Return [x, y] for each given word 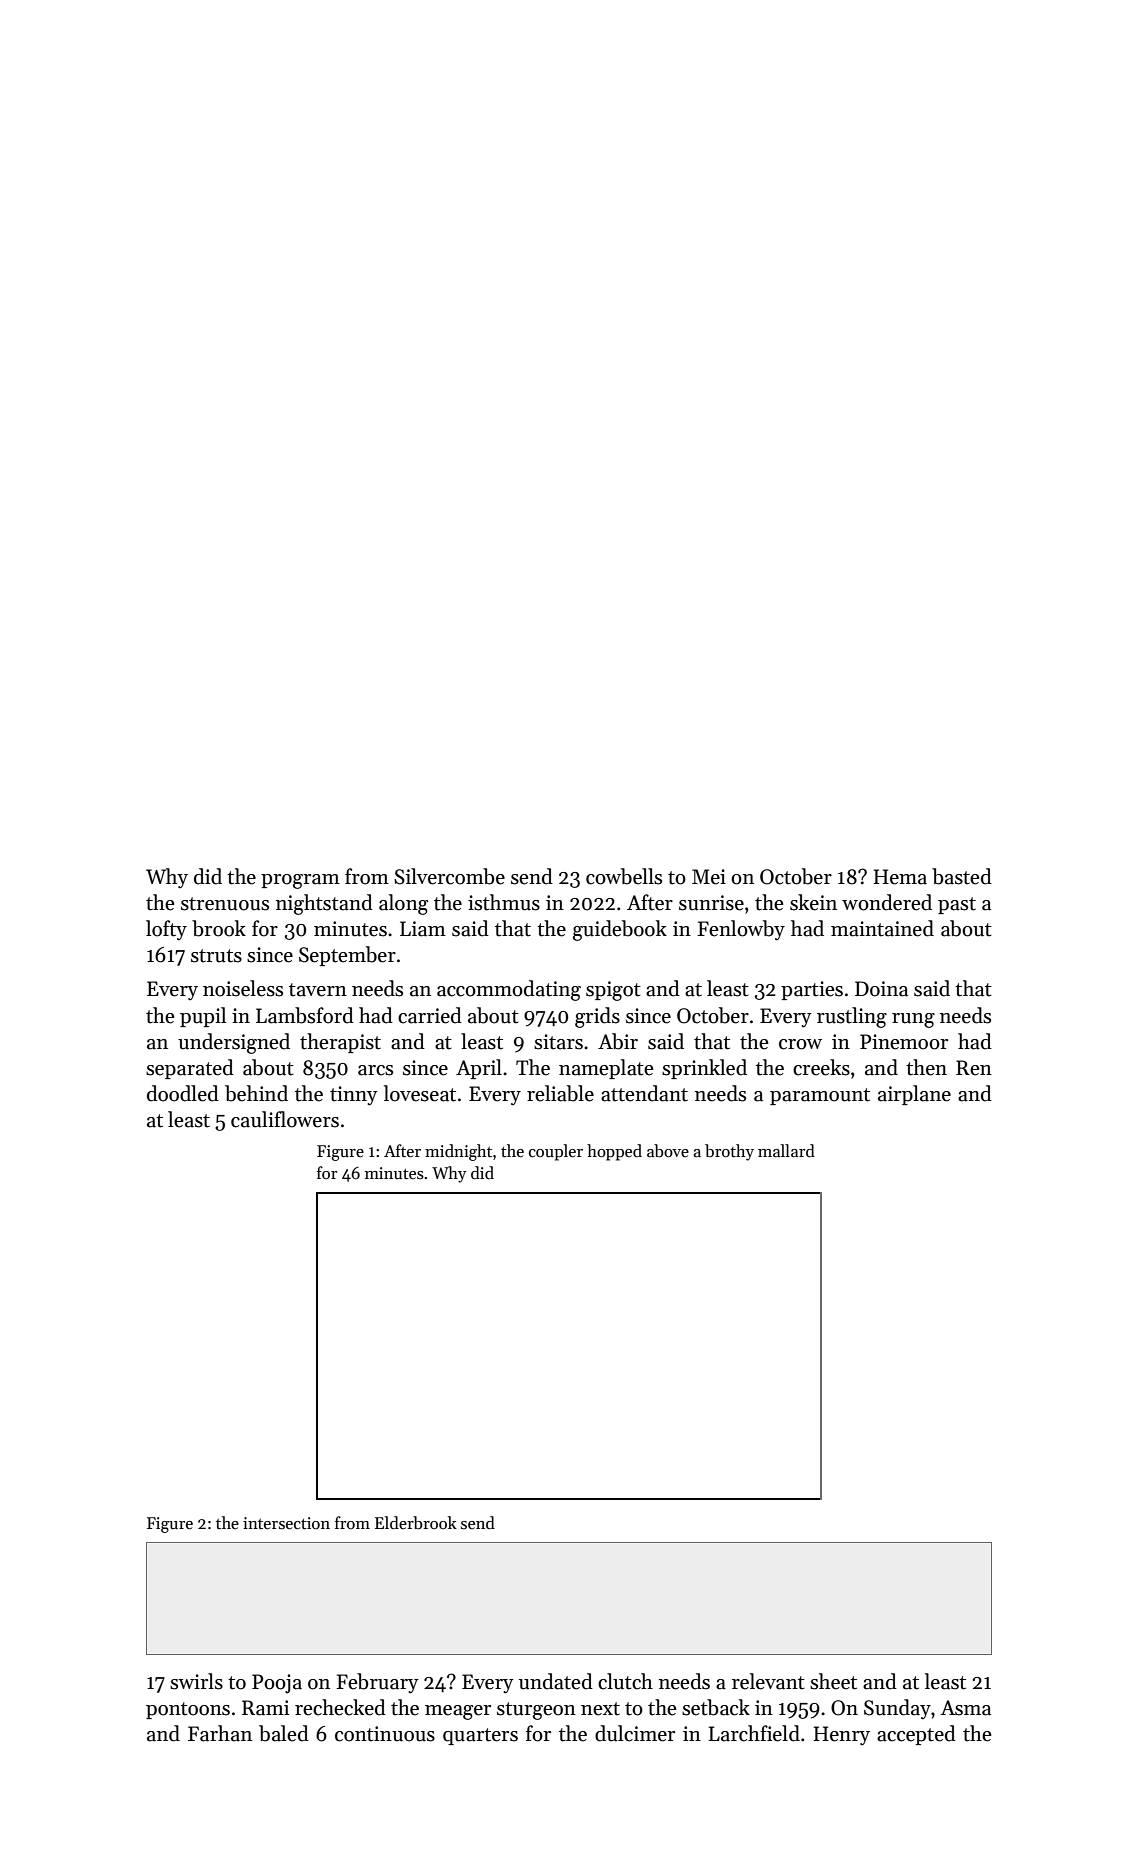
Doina [881, 989]
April [479, 1069]
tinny [354, 1096]
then [926, 1067]
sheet [833, 1681]
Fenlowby [741, 930]
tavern [318, 990]
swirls [196, 1681]
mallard [786, 1151]
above [668, 1151]
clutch [625, 1681]
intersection [286, 1523]
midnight [458, 1152]
